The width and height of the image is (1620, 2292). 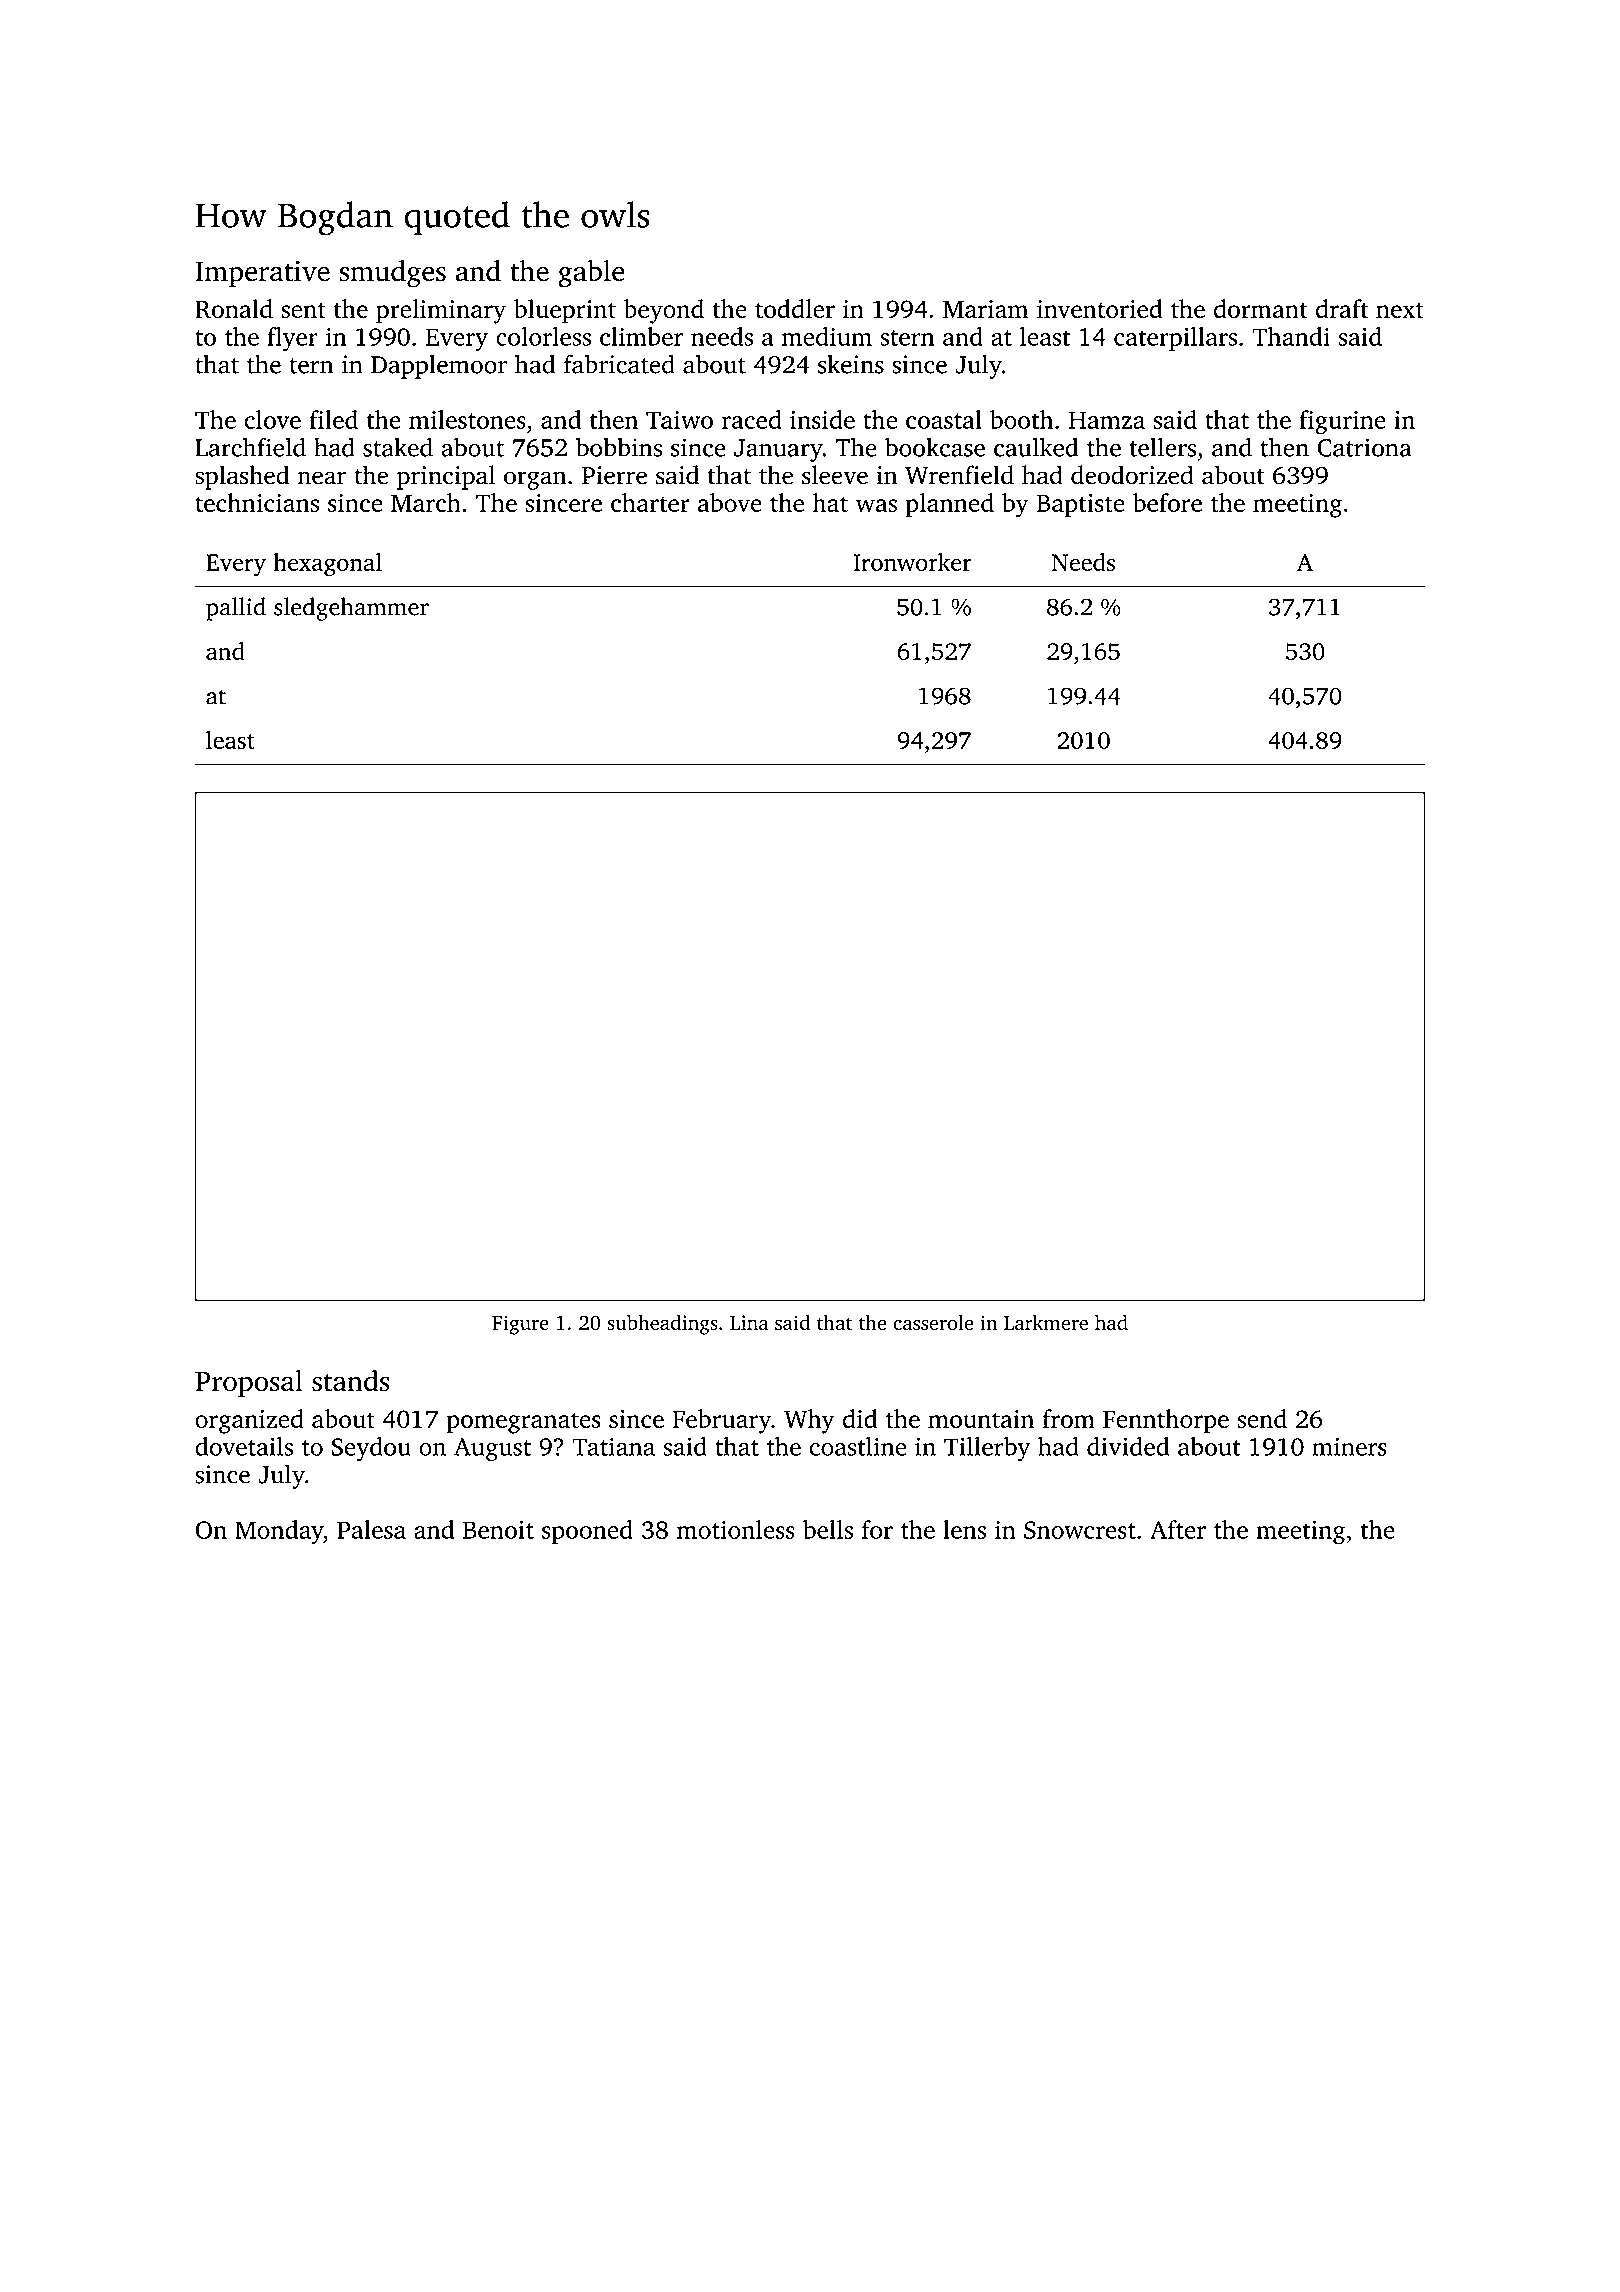 I want to click on subheadings, so click(x=662, y=1325).
